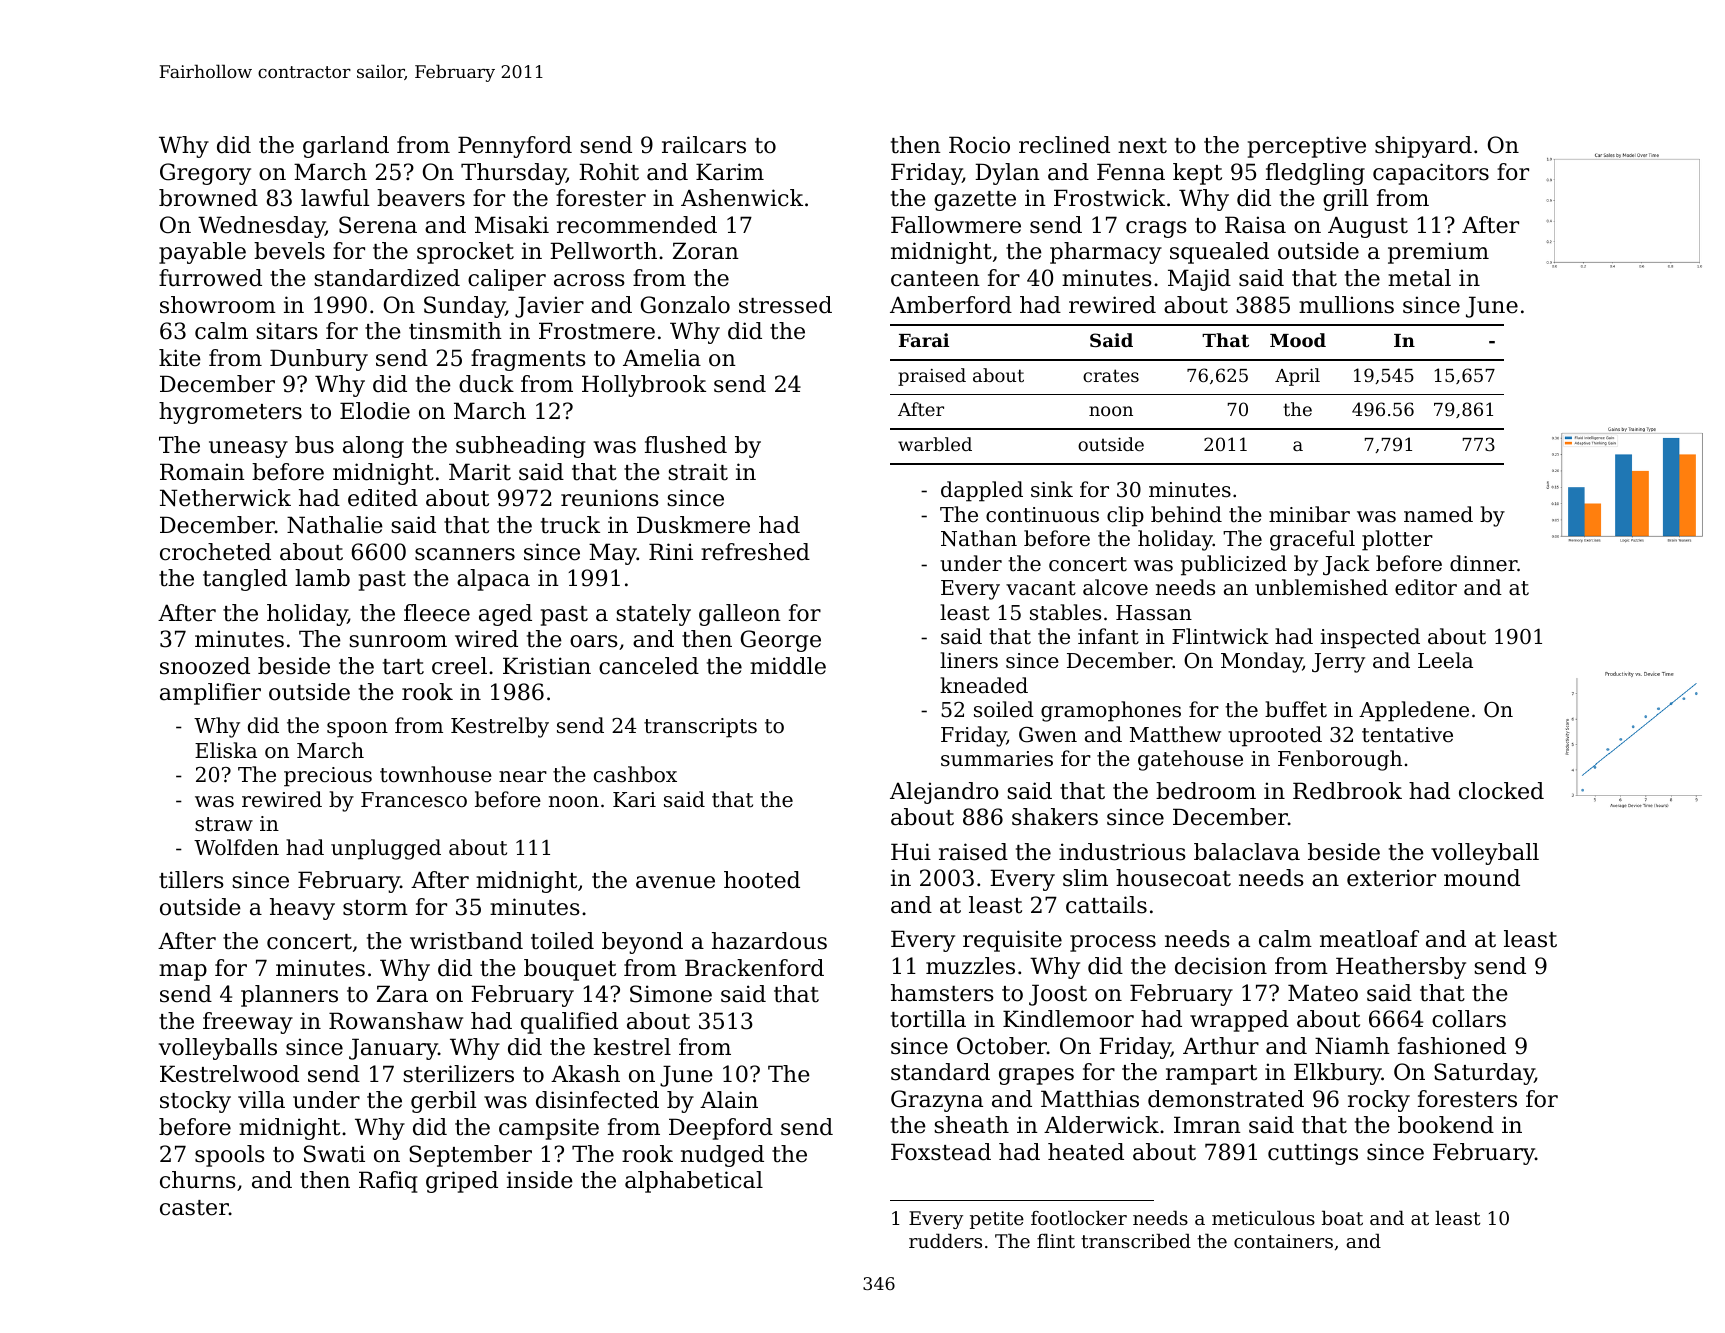 Image resolution: width=1725 pixels, height=1333 pixels. Describe the element at coordinates (1482, 878) in the document. I see `mound` at that location.
